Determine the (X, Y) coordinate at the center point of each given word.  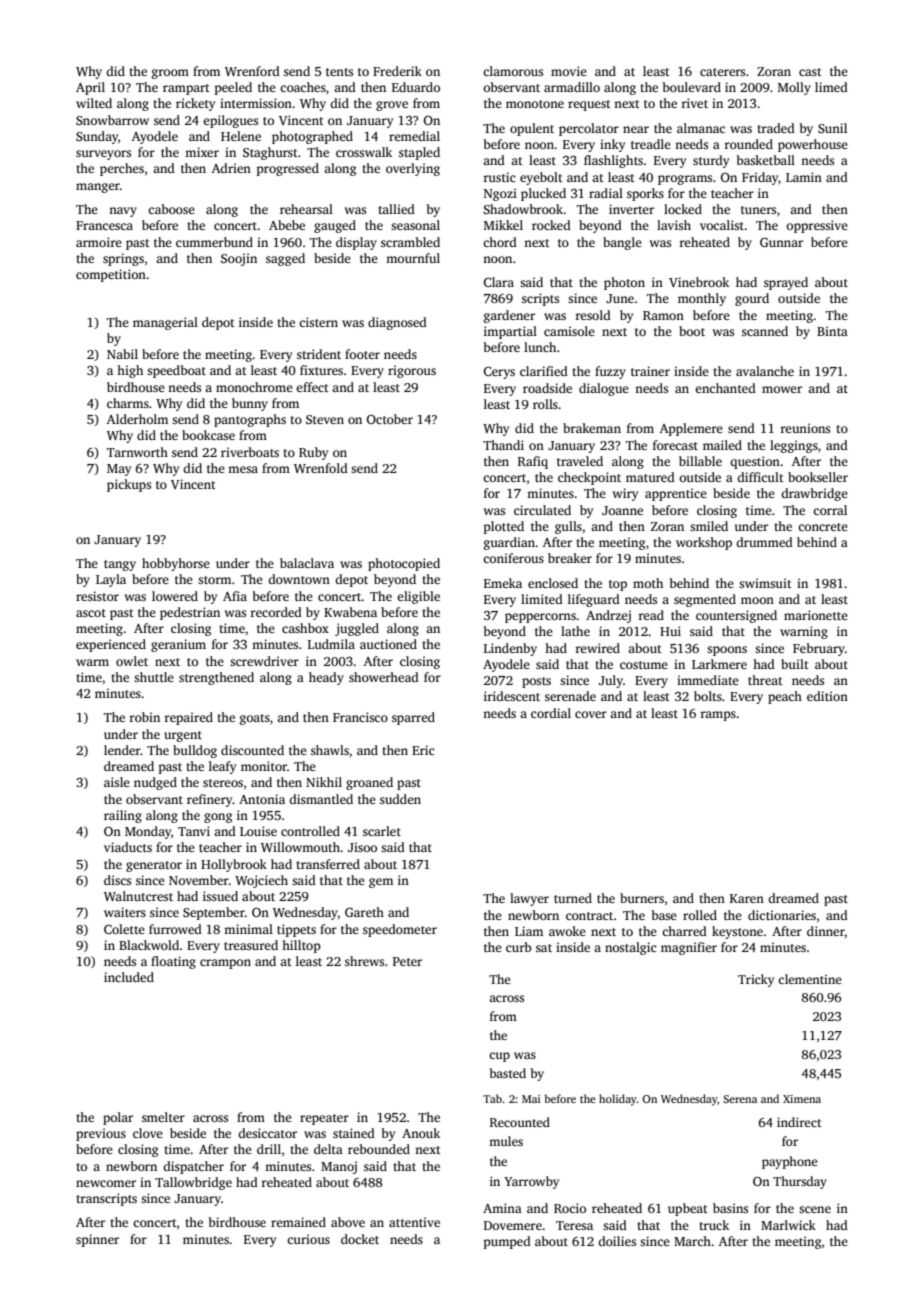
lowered (175, 596)
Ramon (663, 315)
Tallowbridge (193, 1183)
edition (827, 696)
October (390, 419)
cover (591, 714)
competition (111, 275)
